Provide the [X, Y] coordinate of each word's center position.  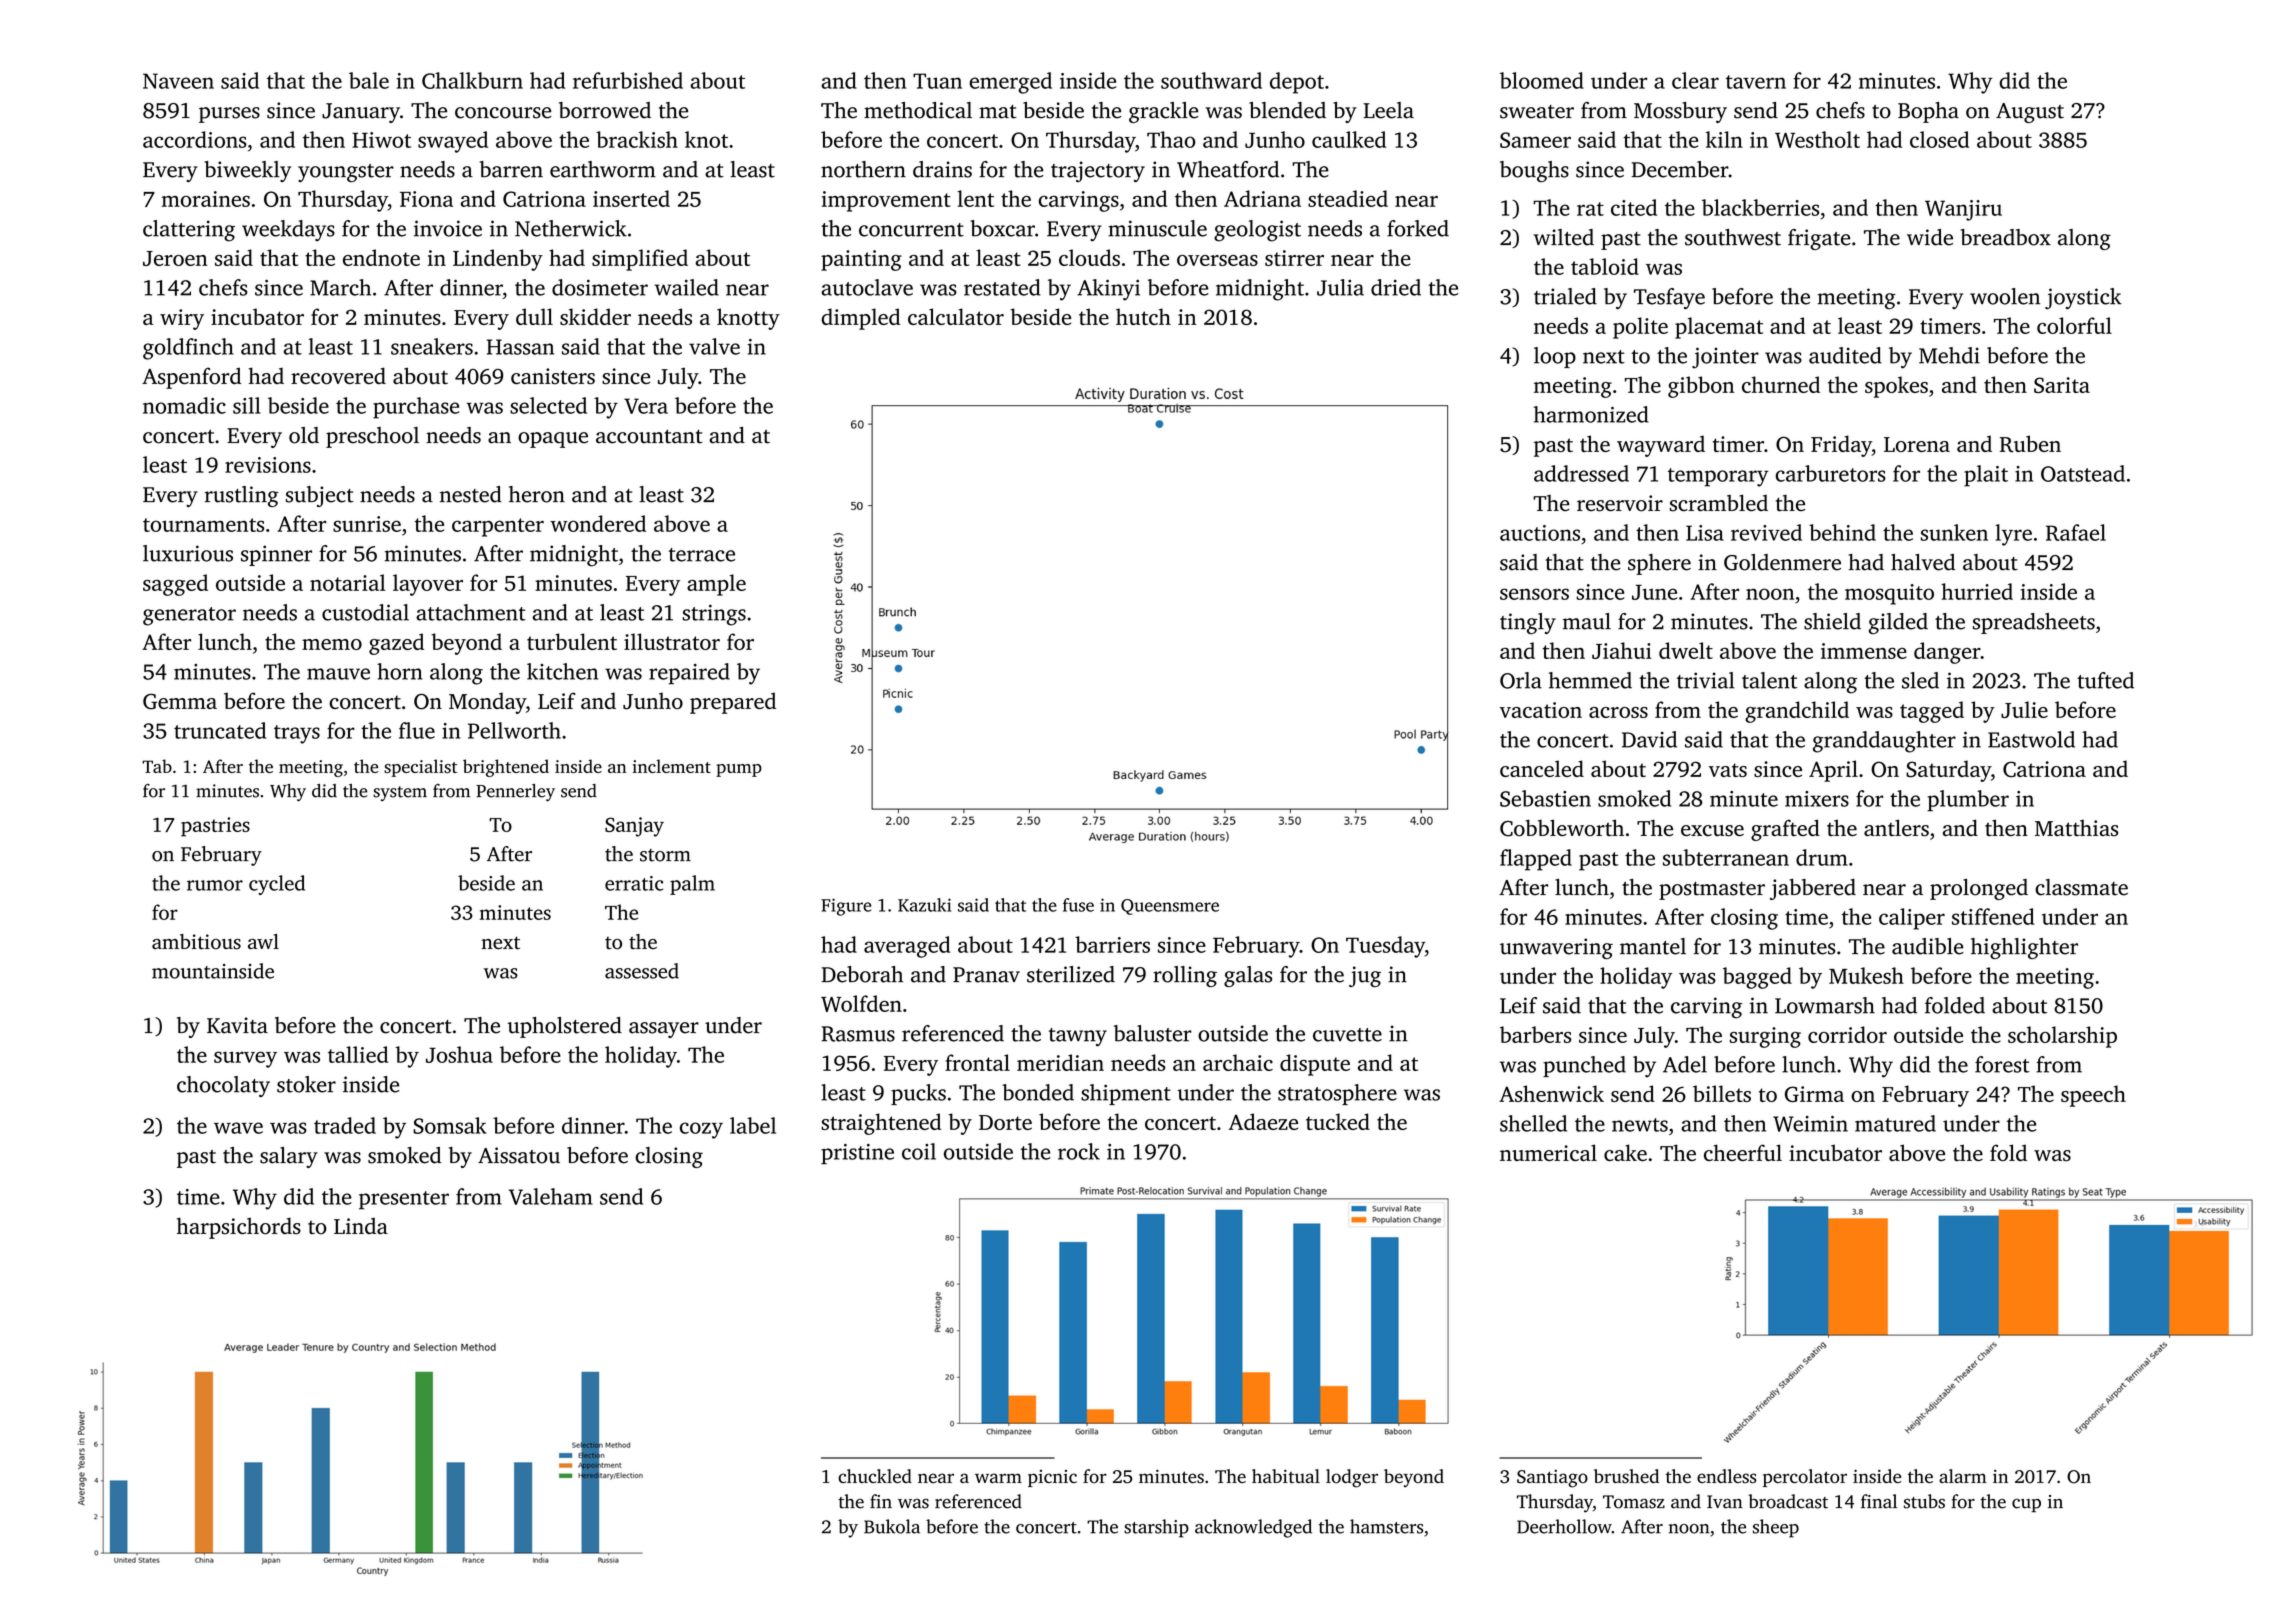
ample [716, 585]
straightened [881, 1124]
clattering [189, 231]
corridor [1847, 1034]
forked [1418, 228]
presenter [404, 1200]
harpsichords [239, 1228]
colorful [2074, 325]
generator [189, 616]
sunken [1954, 532]
